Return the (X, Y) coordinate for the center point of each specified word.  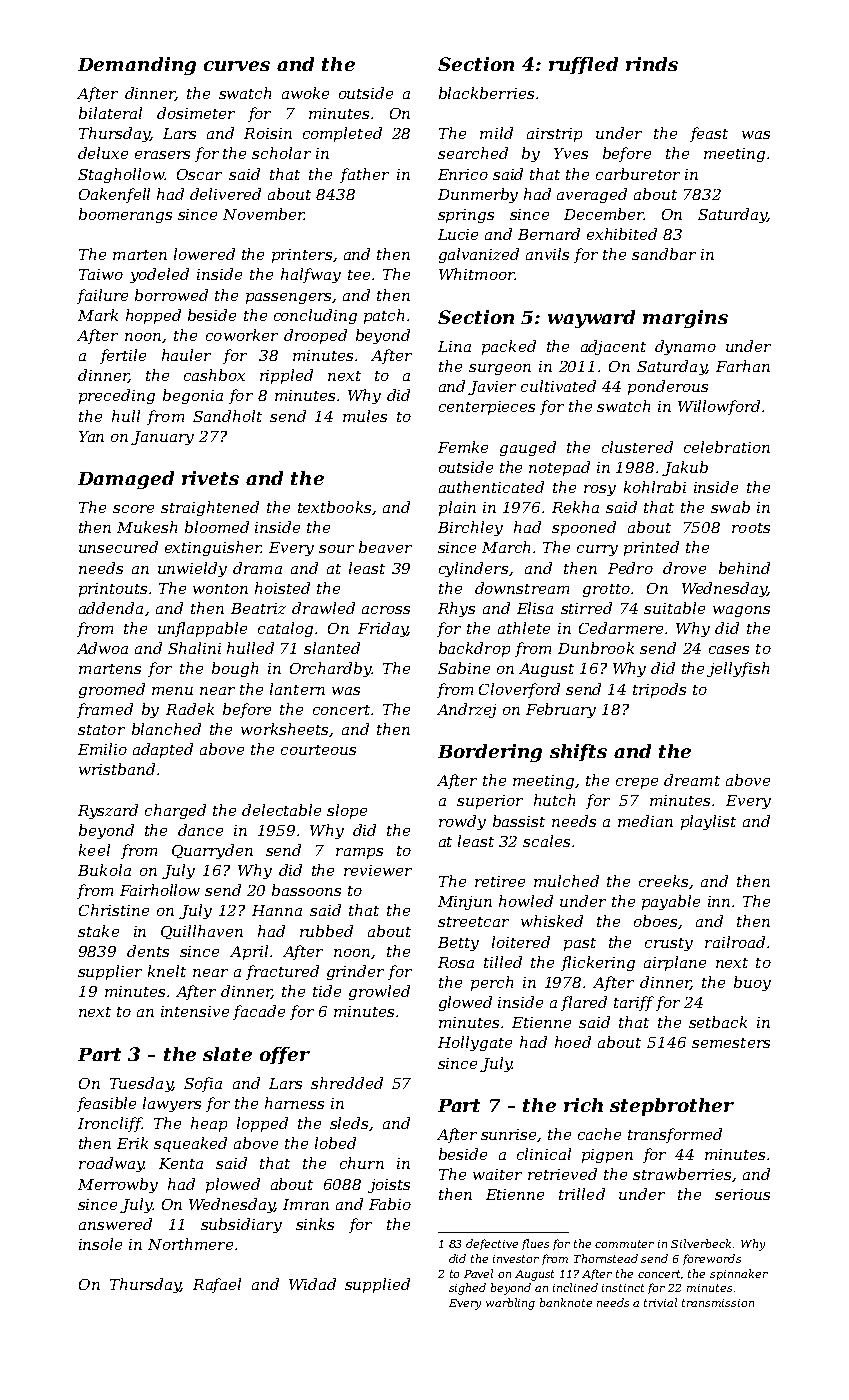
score (133, 509)
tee (359, 275)
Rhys (456, 609)
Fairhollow (160, 890)
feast (709, 134)
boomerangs (125, 215)
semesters (731, 1043)
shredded (347, 1083)
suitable (674, 608)
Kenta (181, 1163)
